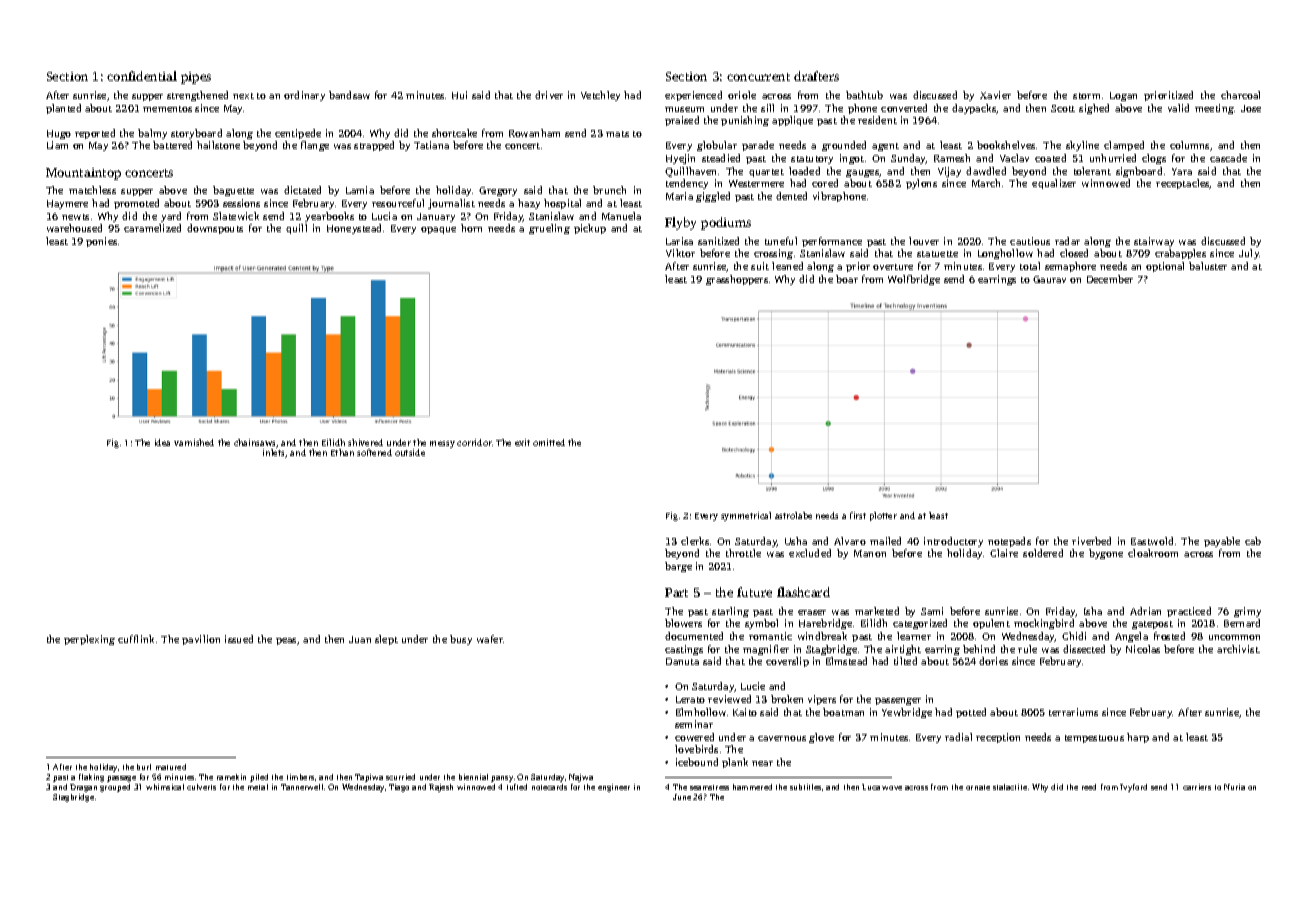  Describe the element at coordinates (258, 787) in the page. I see `metal` at that location.
